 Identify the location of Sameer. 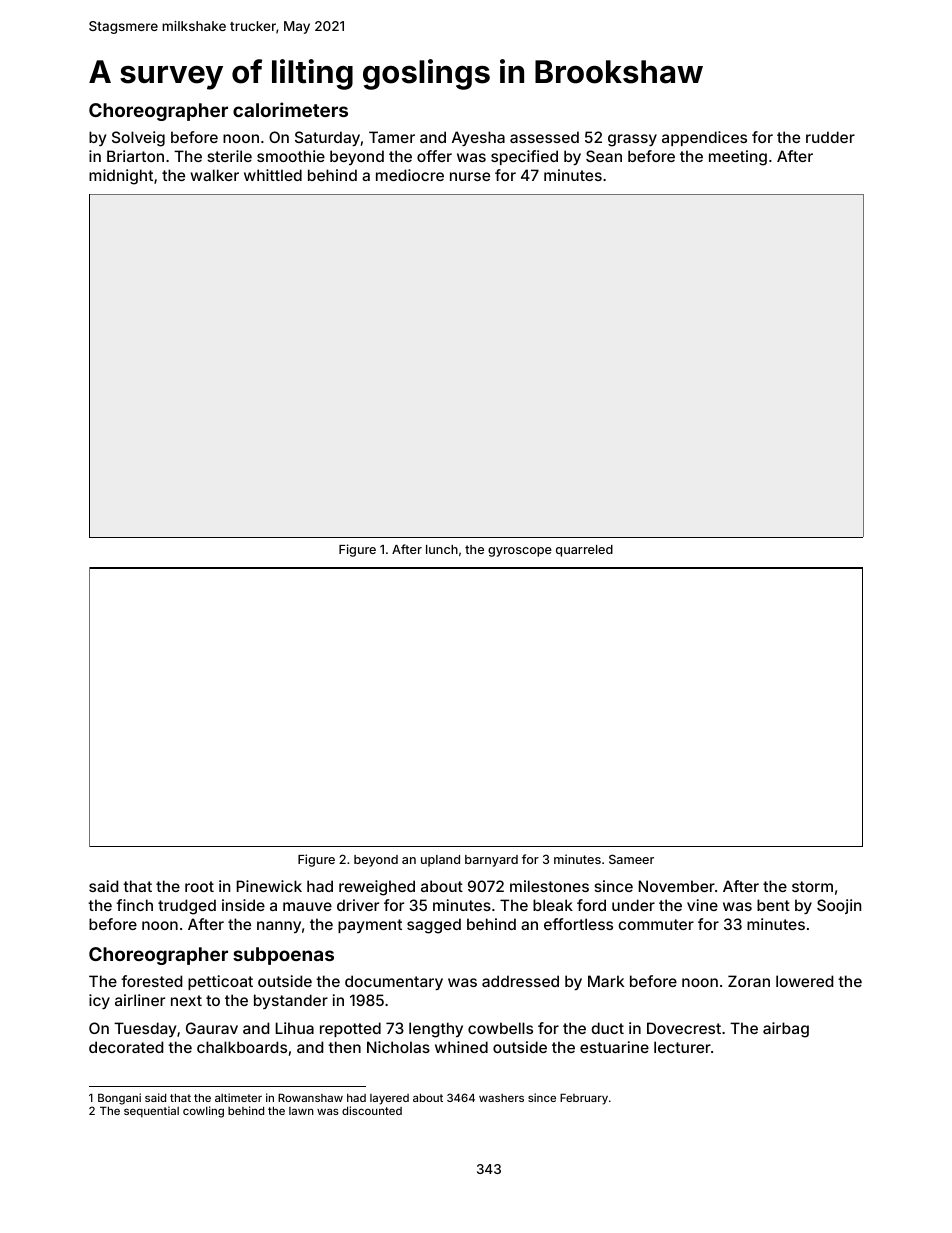
(631, 859).
